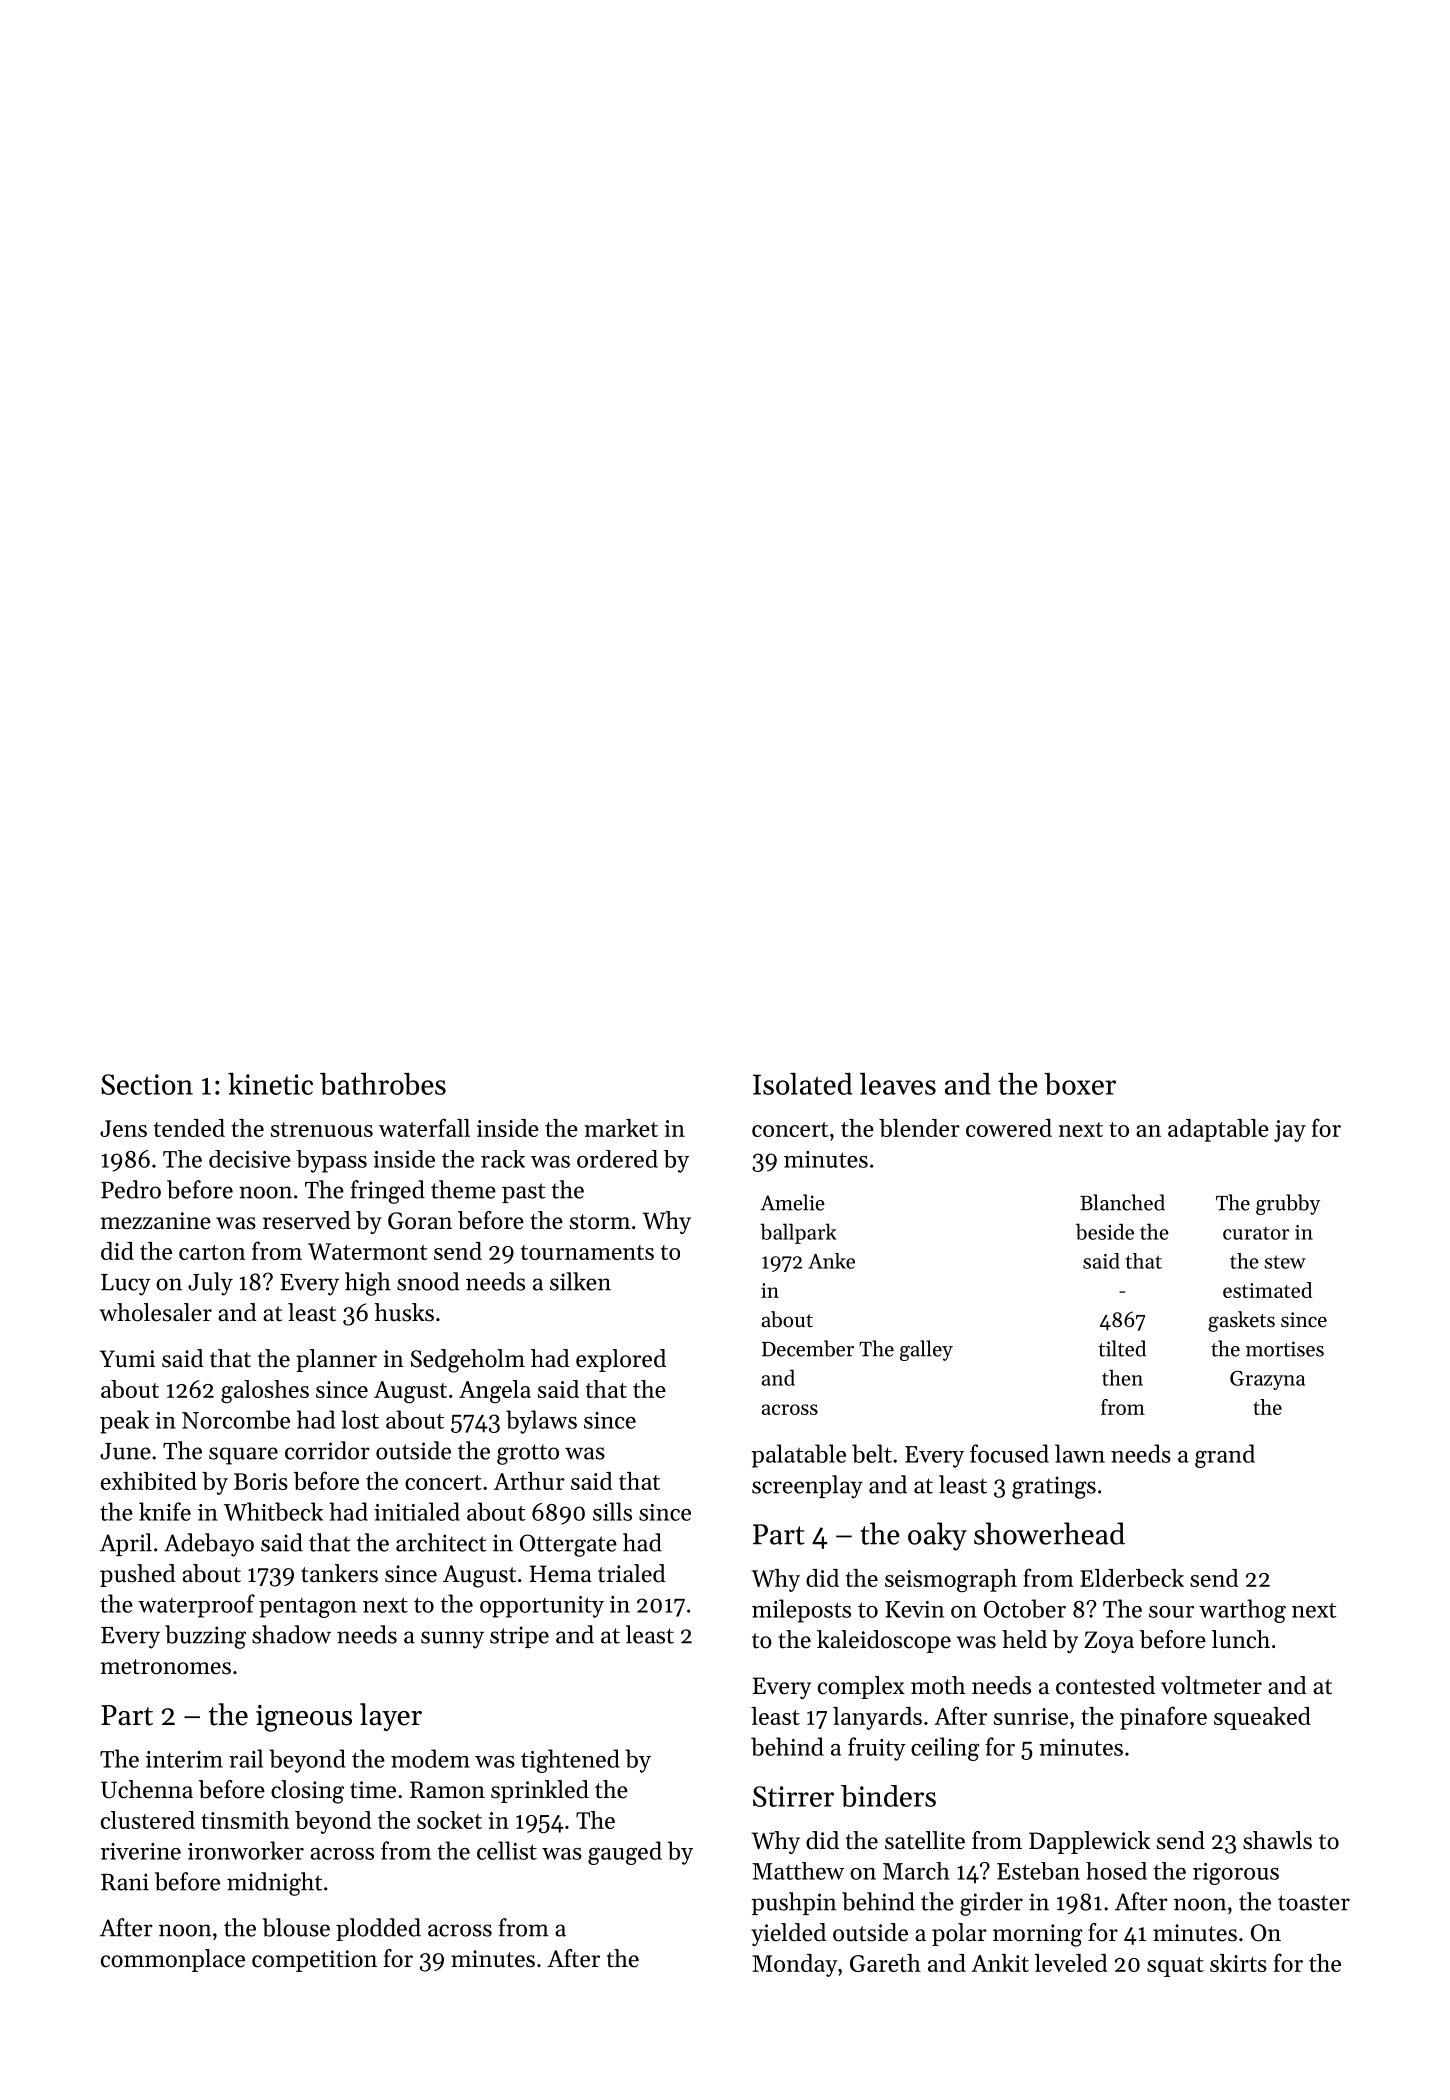 The height and width of the image is (2100, 1450). I want to click on modem, so click(430, 1758).
